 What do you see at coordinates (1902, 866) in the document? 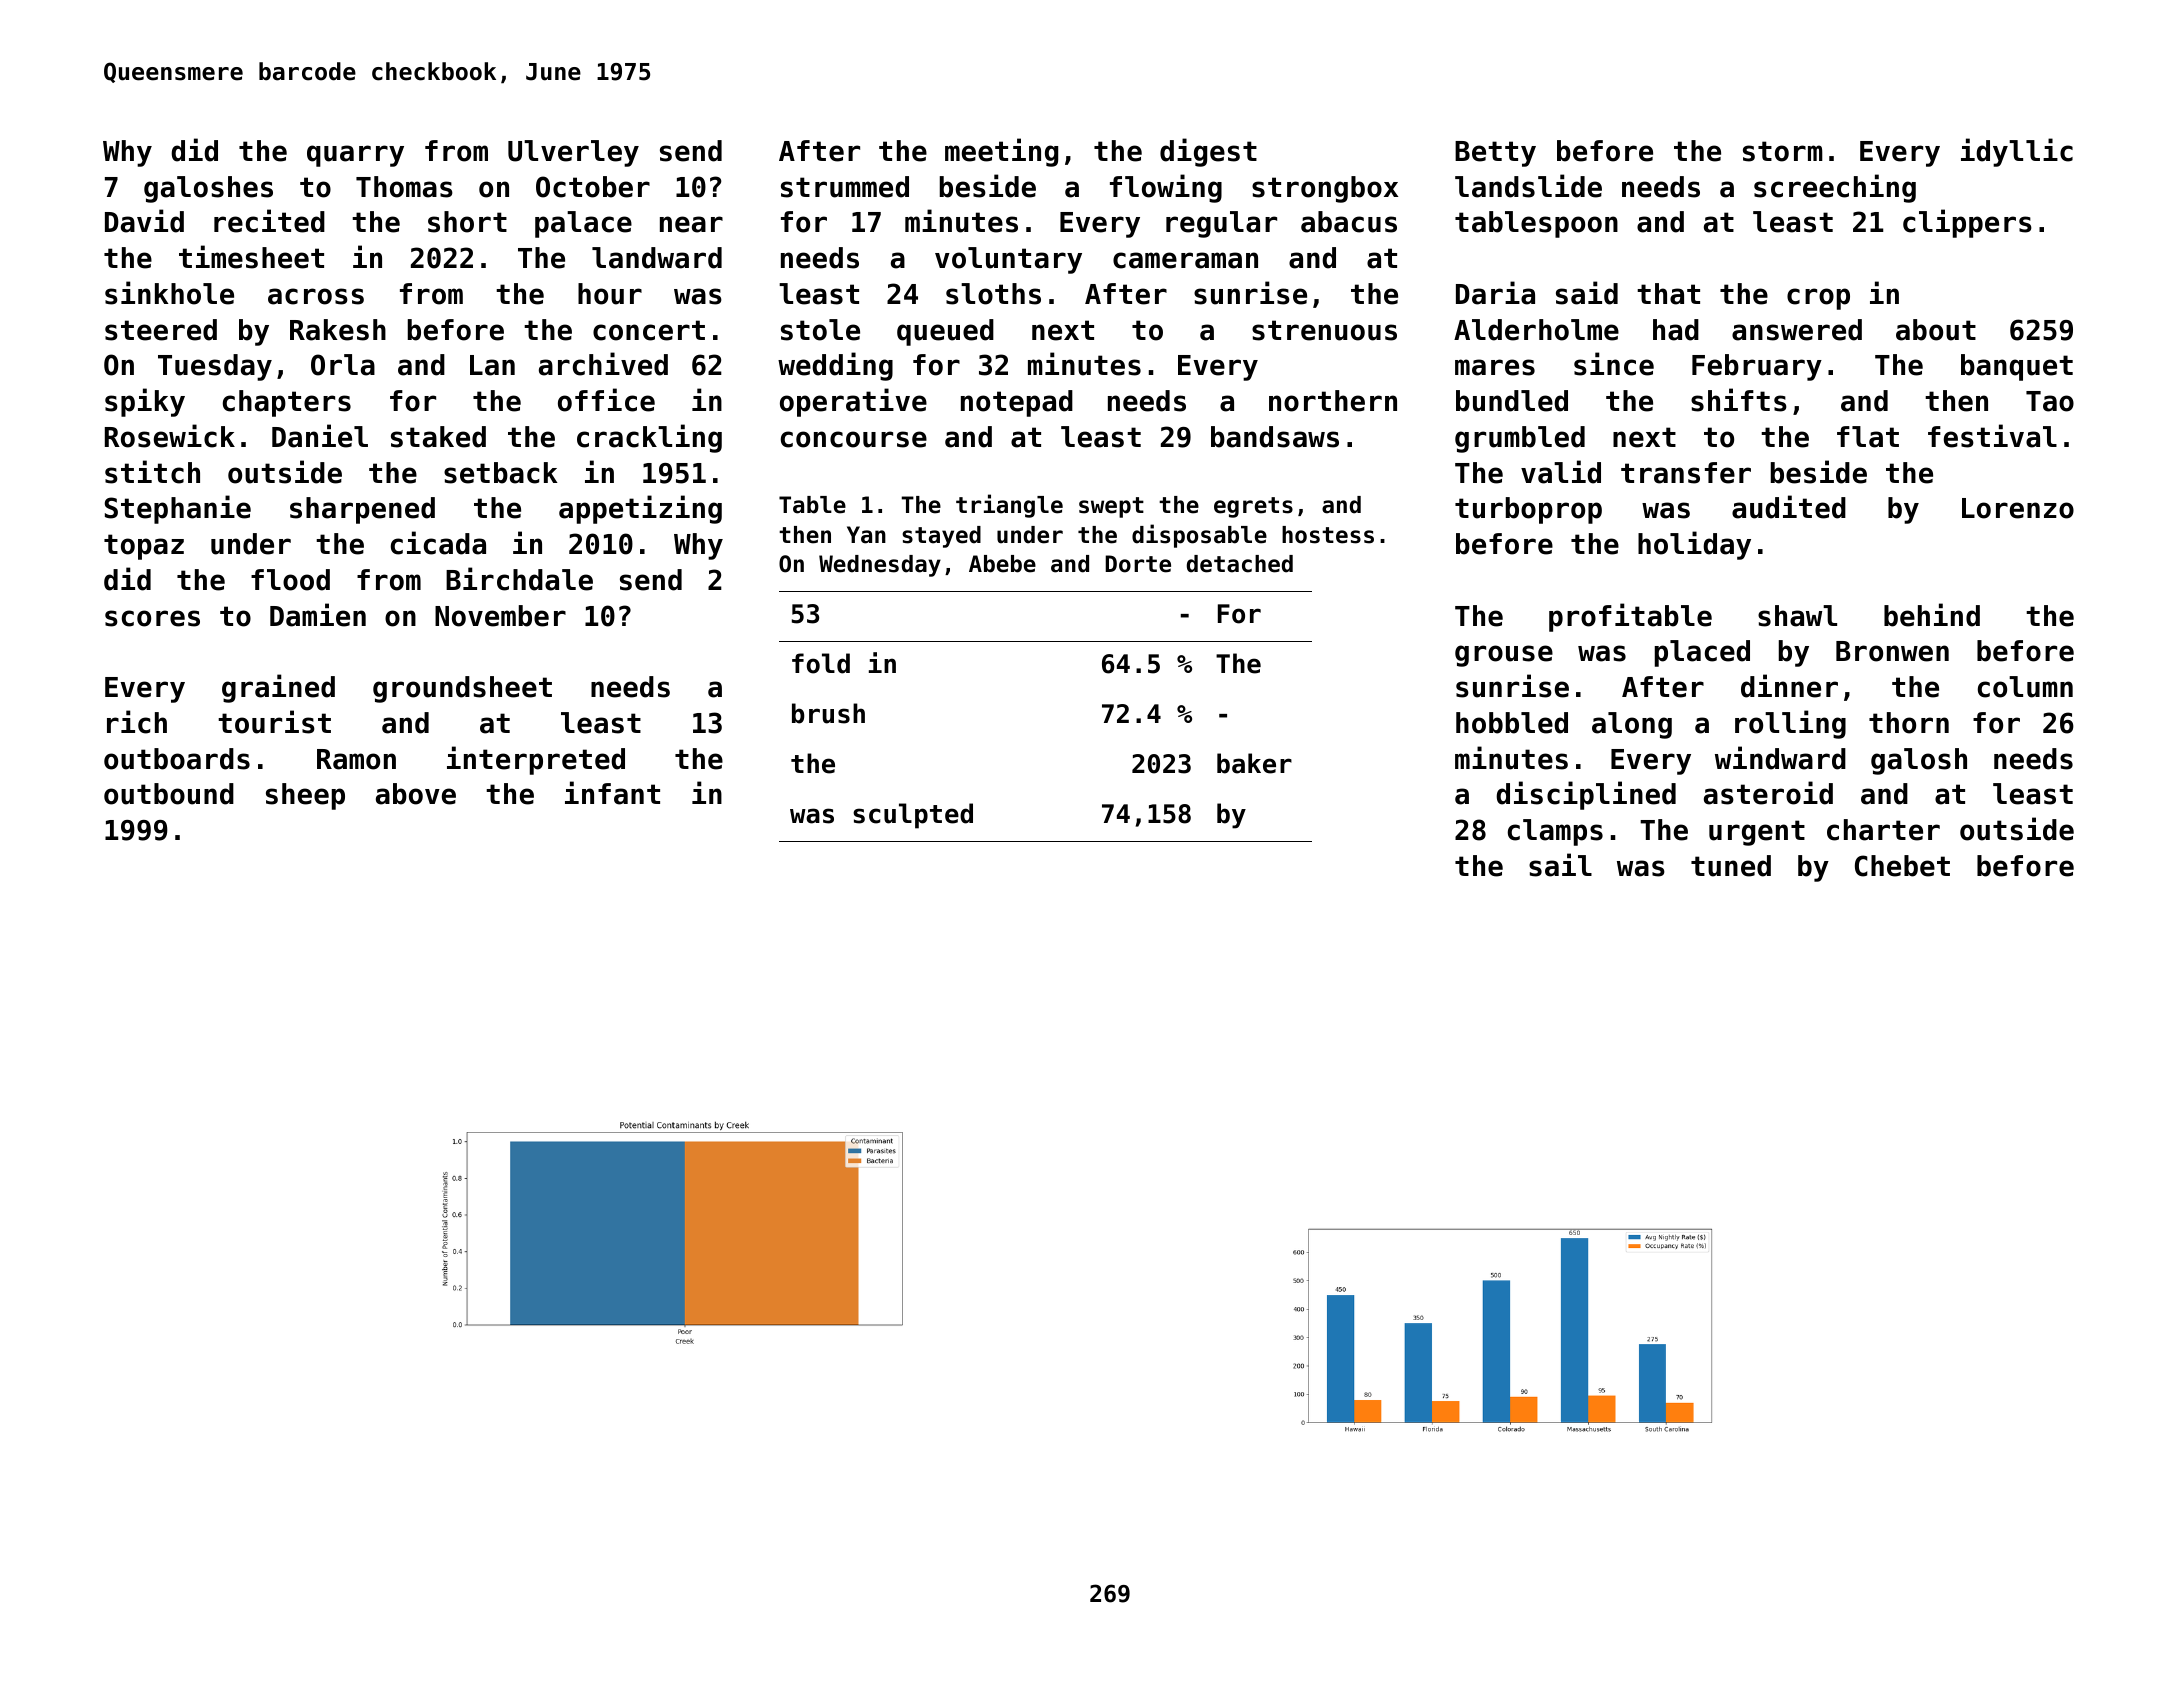
I see `Chebet` at bounding box center [1902, 866].
